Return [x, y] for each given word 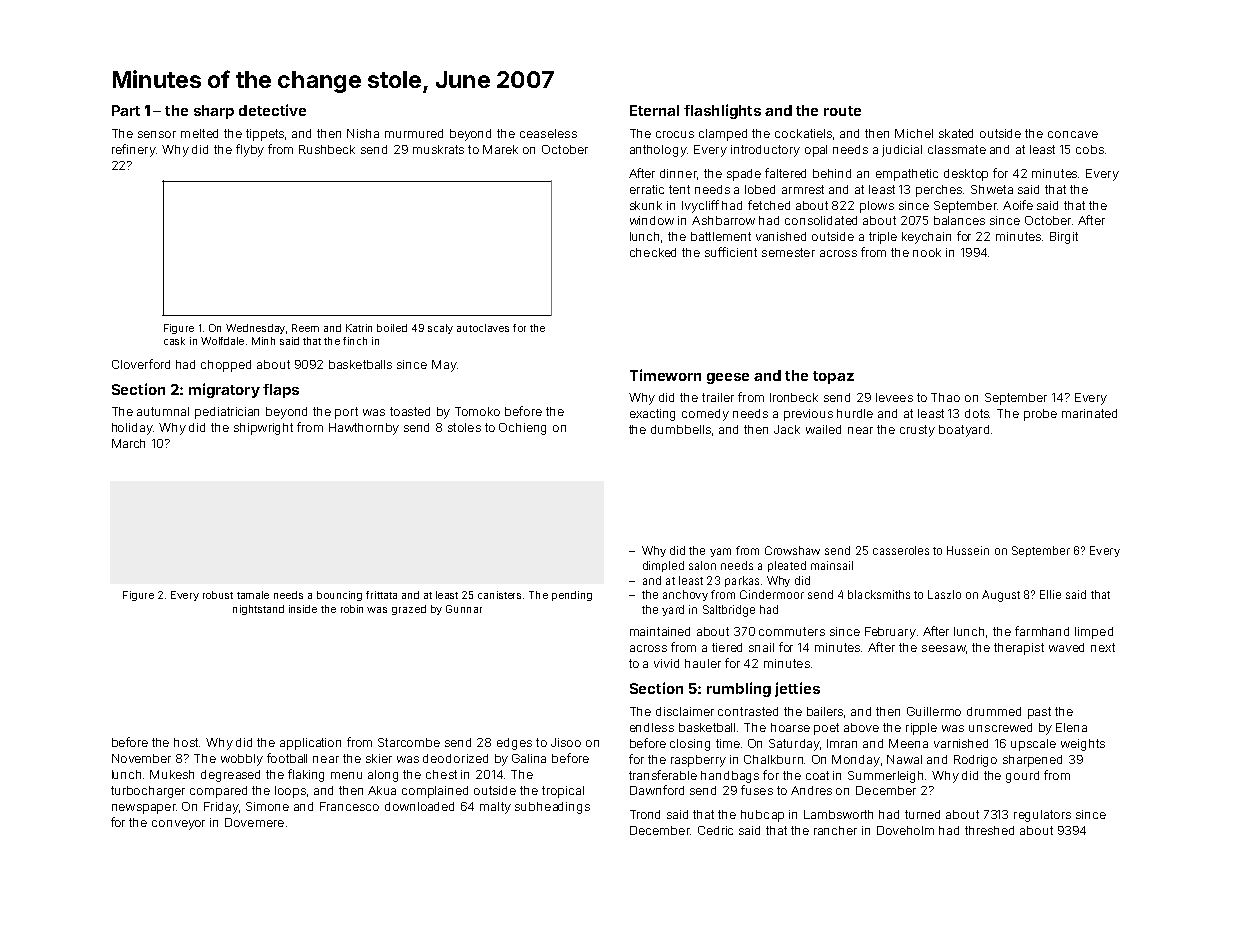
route [842, 111]
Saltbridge [729, 611]
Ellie [1050, 594]
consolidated [821, 220]
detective [272, 110]
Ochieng [522, 429]
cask [174, 341]
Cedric [715, 830]
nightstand [258, 610]
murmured [414, 133]
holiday [132, 429]
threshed [989, 830]
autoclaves [483, 328]
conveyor [178, 825]
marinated [1089, 413]
